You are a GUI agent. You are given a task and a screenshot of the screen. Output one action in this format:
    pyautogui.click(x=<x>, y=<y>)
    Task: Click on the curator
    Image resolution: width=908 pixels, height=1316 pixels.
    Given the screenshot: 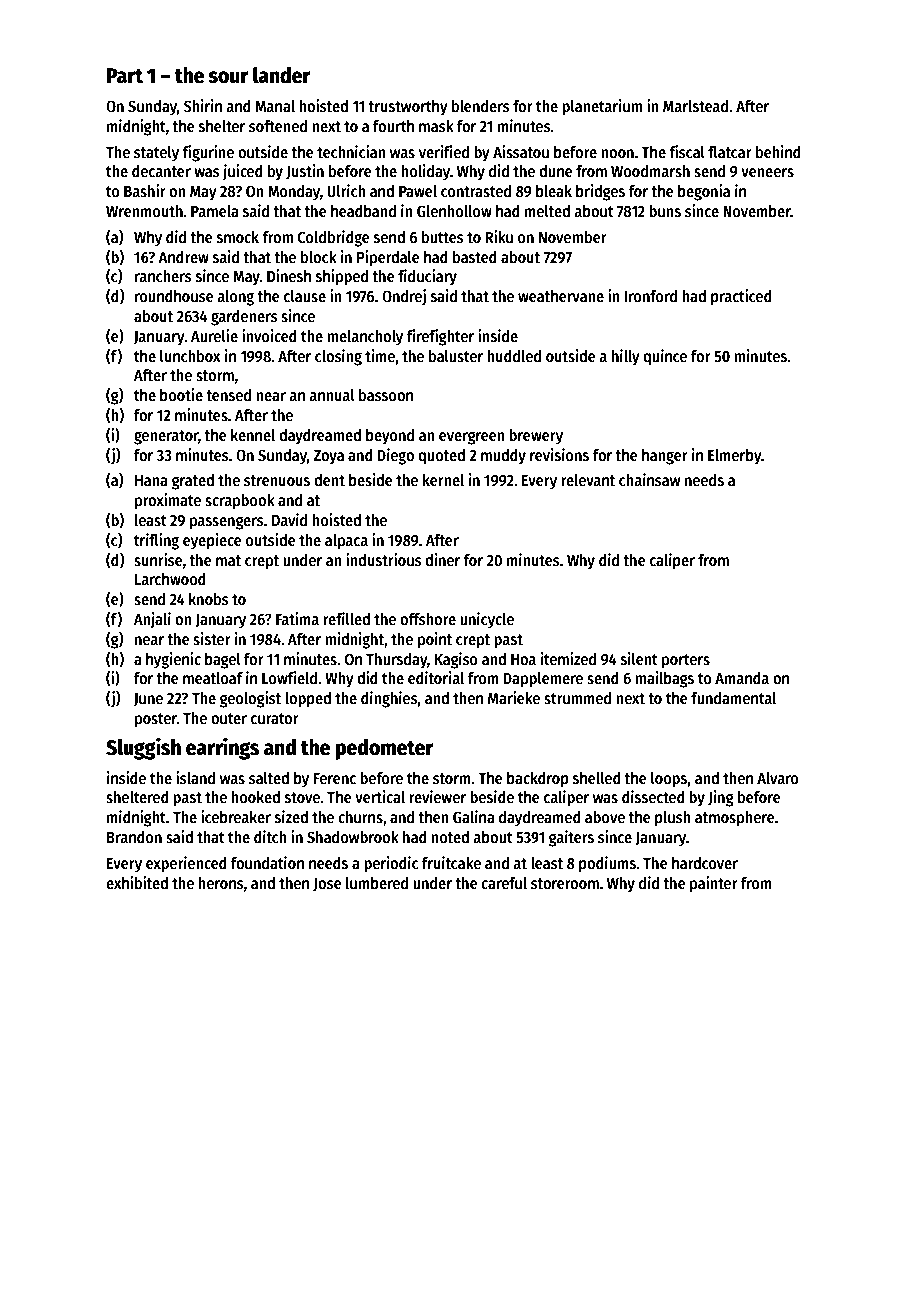 What is the action you would take?
    pyautogui.click(x=275, y=718)
